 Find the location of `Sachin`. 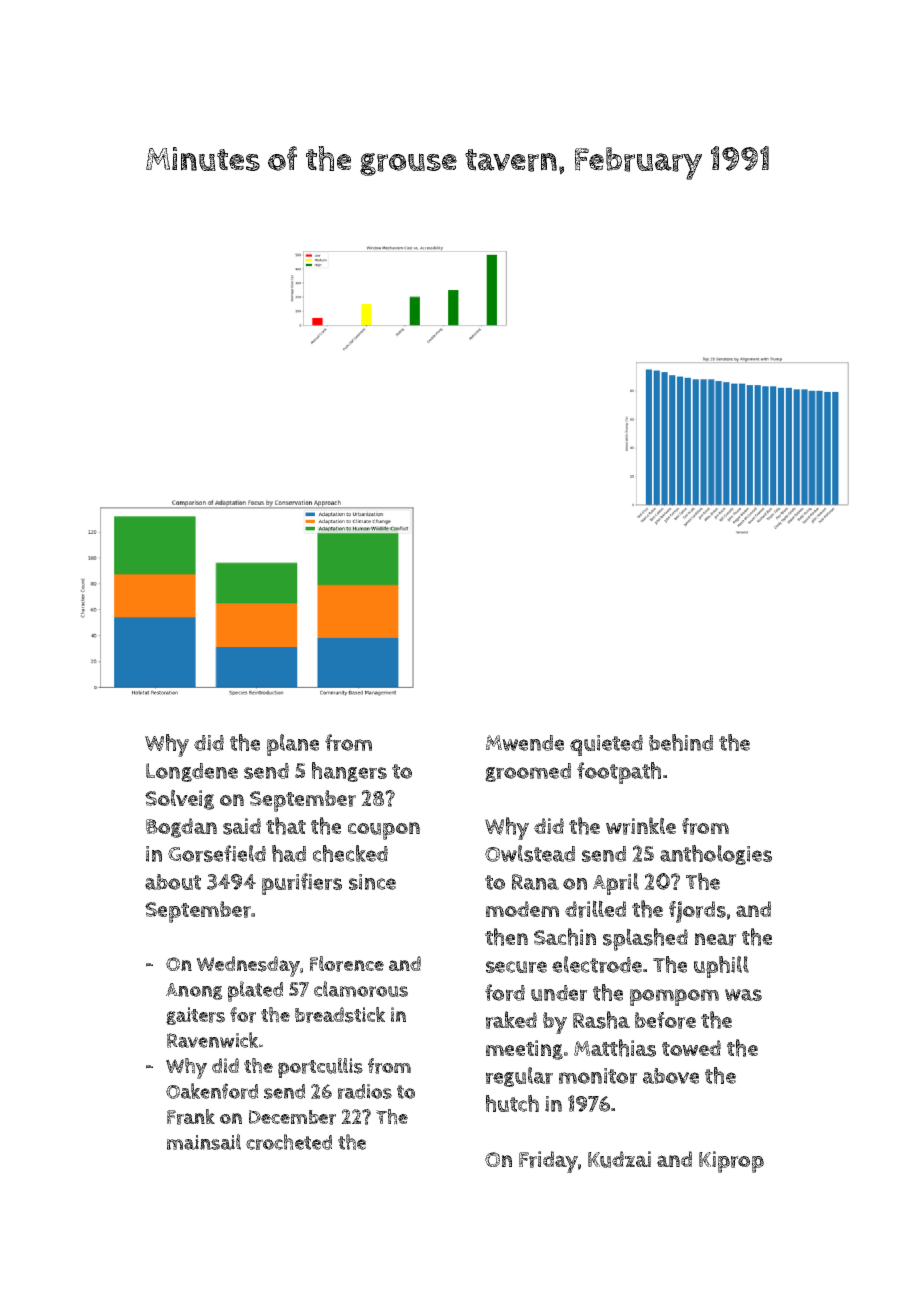

Sachin is located at coordinates (565, 937).
